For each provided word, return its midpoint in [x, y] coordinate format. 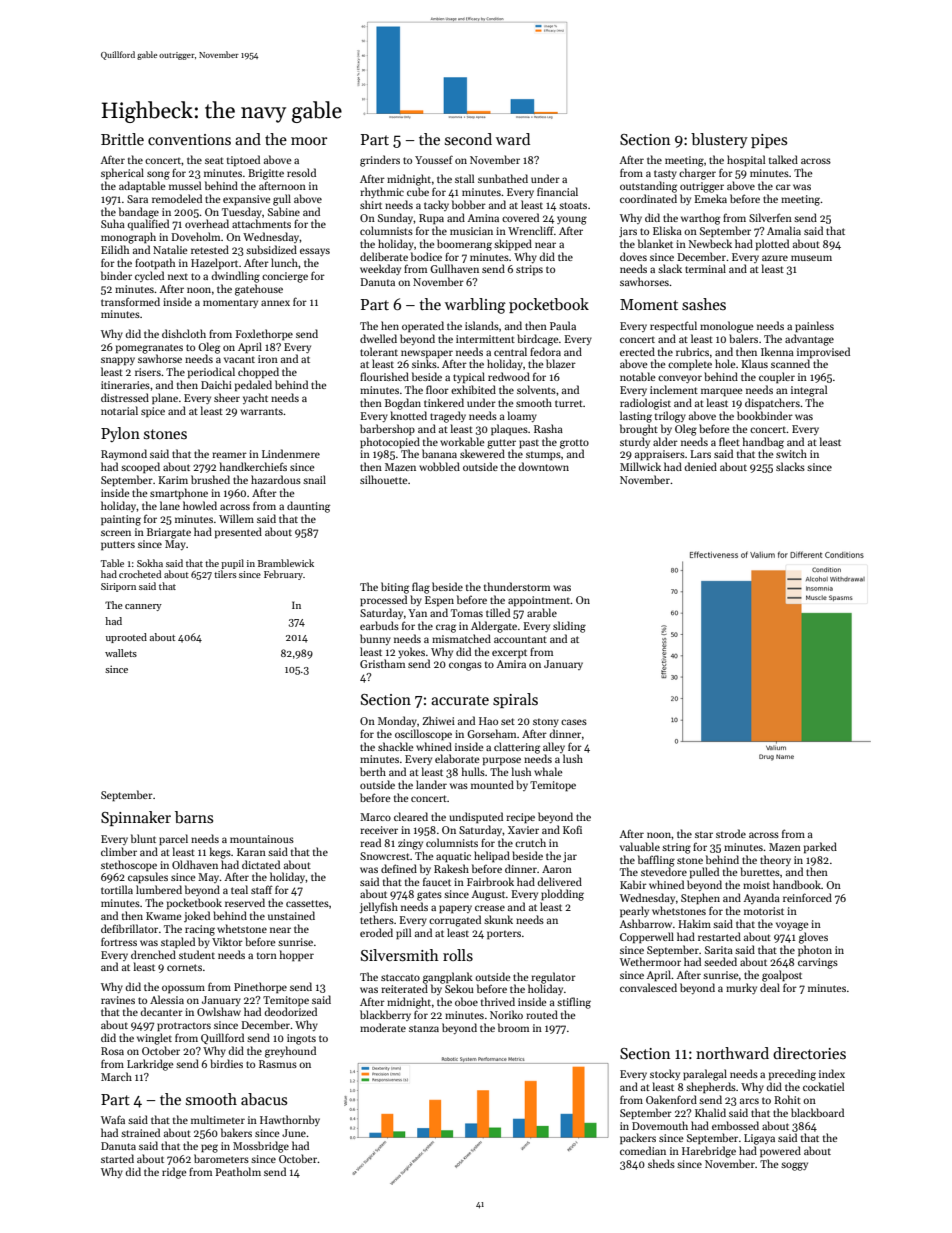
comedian [643, 1150]
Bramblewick [286, 563]
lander [431, 784]
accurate [460, 700]
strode [731, 833]
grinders [380, 161]
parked [820, 847]
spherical [122, 173]
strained [140, 1132]
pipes [769, 141]
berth [373, 771]
